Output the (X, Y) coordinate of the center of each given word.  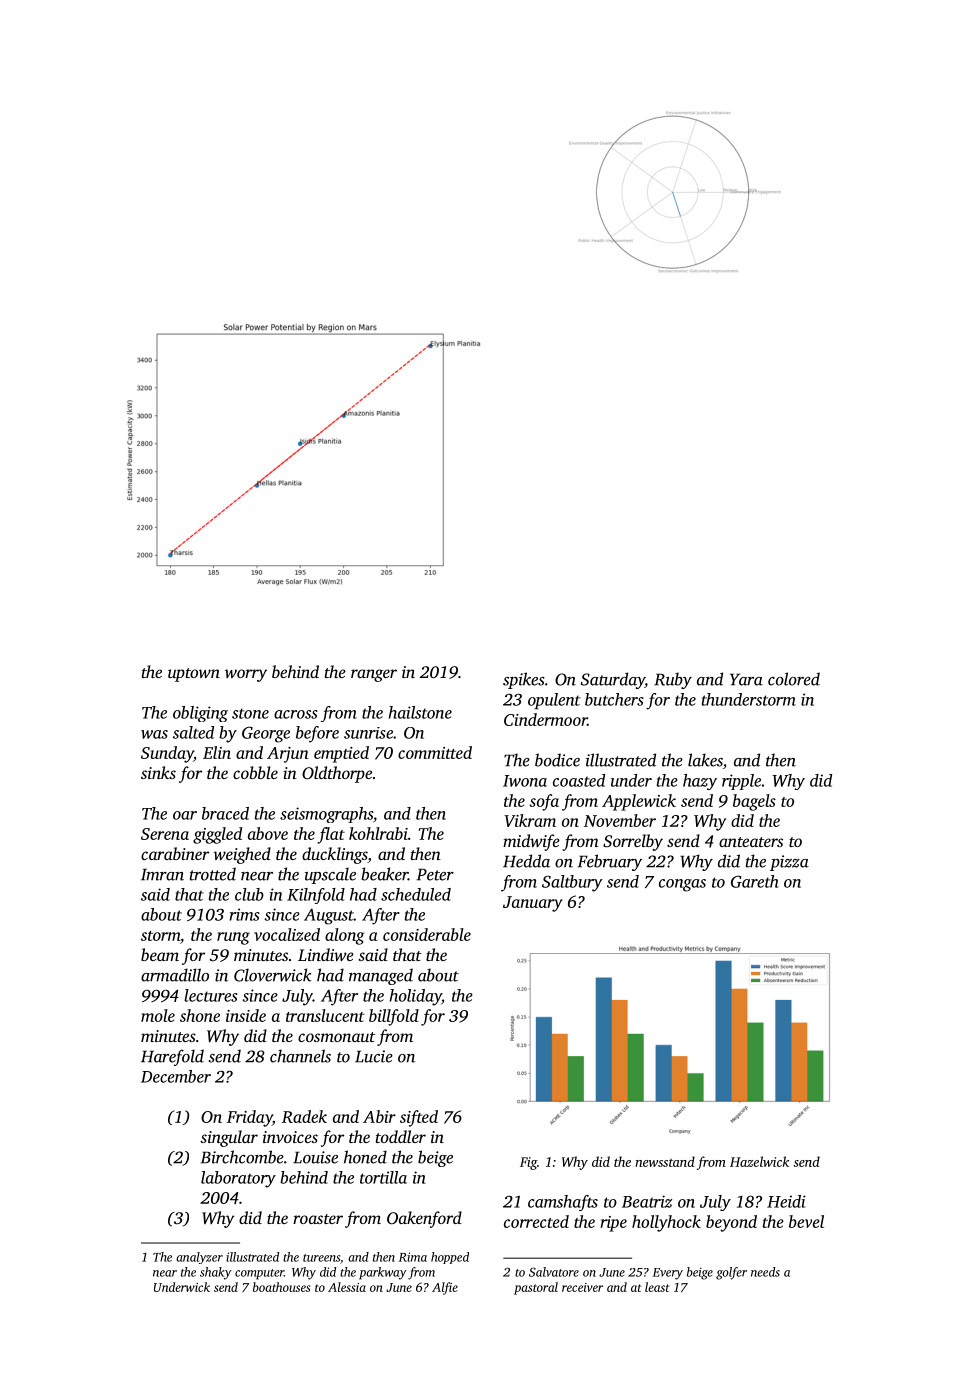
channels (300, 1056)
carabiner (175, 853)
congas (682, 885)
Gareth (755, 881)
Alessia (347, 1287)
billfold (394, 1017)
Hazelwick (759, 1161)
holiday (416, 997)
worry (246, 675)
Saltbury (572, 883)
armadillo (175, 975)
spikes (524, 680)
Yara (746, 679)
